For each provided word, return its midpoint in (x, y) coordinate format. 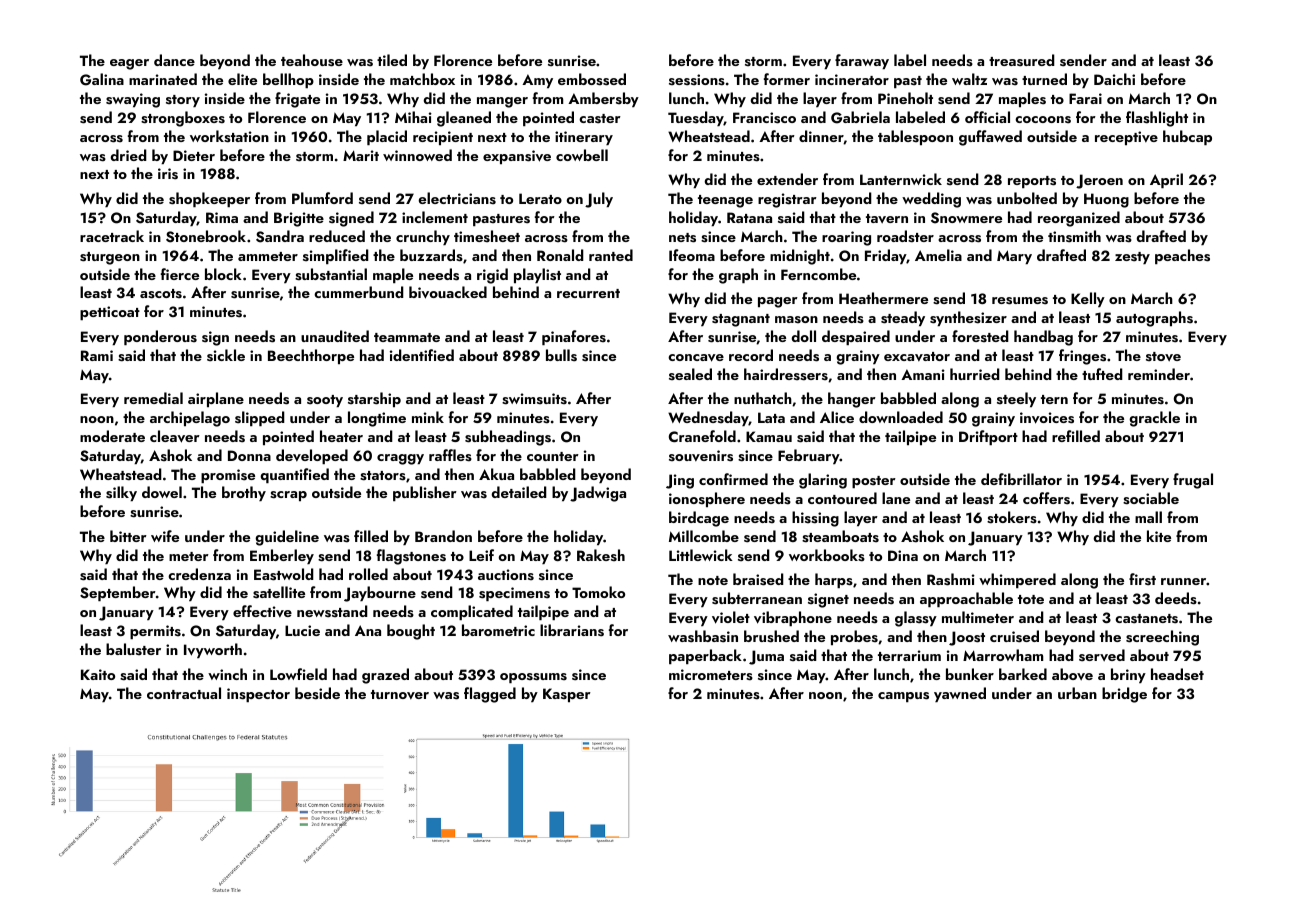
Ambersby (603, 99)
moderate (112, 436)
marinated (163, 79)
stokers (1012, 517)
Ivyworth (213, 650)
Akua (496, 474)
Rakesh (601, 555)
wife (165, 536)
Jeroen (1099, 181)
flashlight (1157, 119)
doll (803, 336)
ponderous (160, 337)
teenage (725, 201)
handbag (1043, 338)
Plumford (322, 198)
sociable (1151, 498)
